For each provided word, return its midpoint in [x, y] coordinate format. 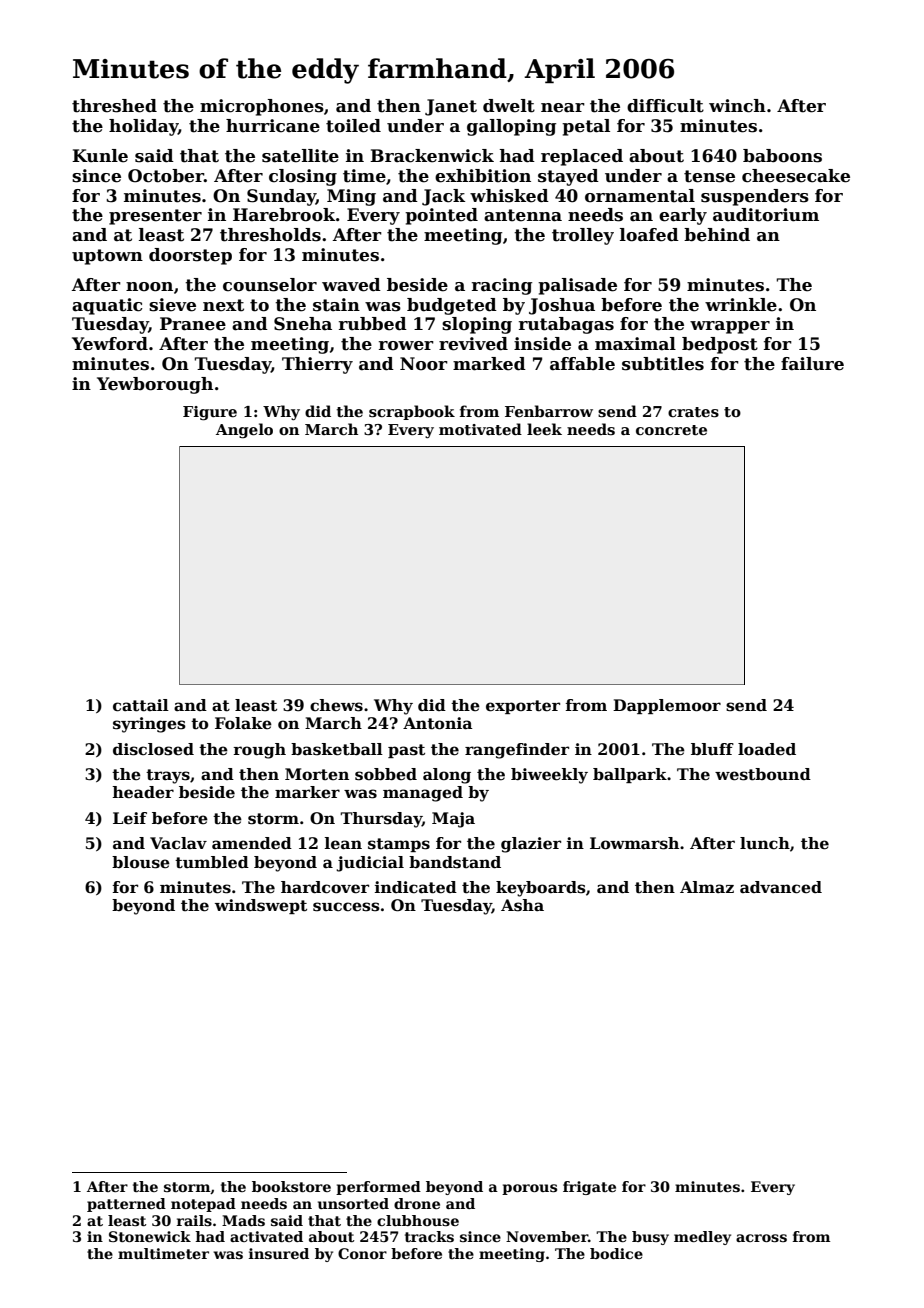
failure [812, 364]
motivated [480, 429]
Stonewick [150, 1236]
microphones [262, 107]
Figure [210, 413]
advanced [781, 887]
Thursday [381, 820]
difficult [665, 106]
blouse [141, 862]
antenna [523, 215]
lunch [765, 843]
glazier [531, 845]
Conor [362, 1253]
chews [336, 705]
